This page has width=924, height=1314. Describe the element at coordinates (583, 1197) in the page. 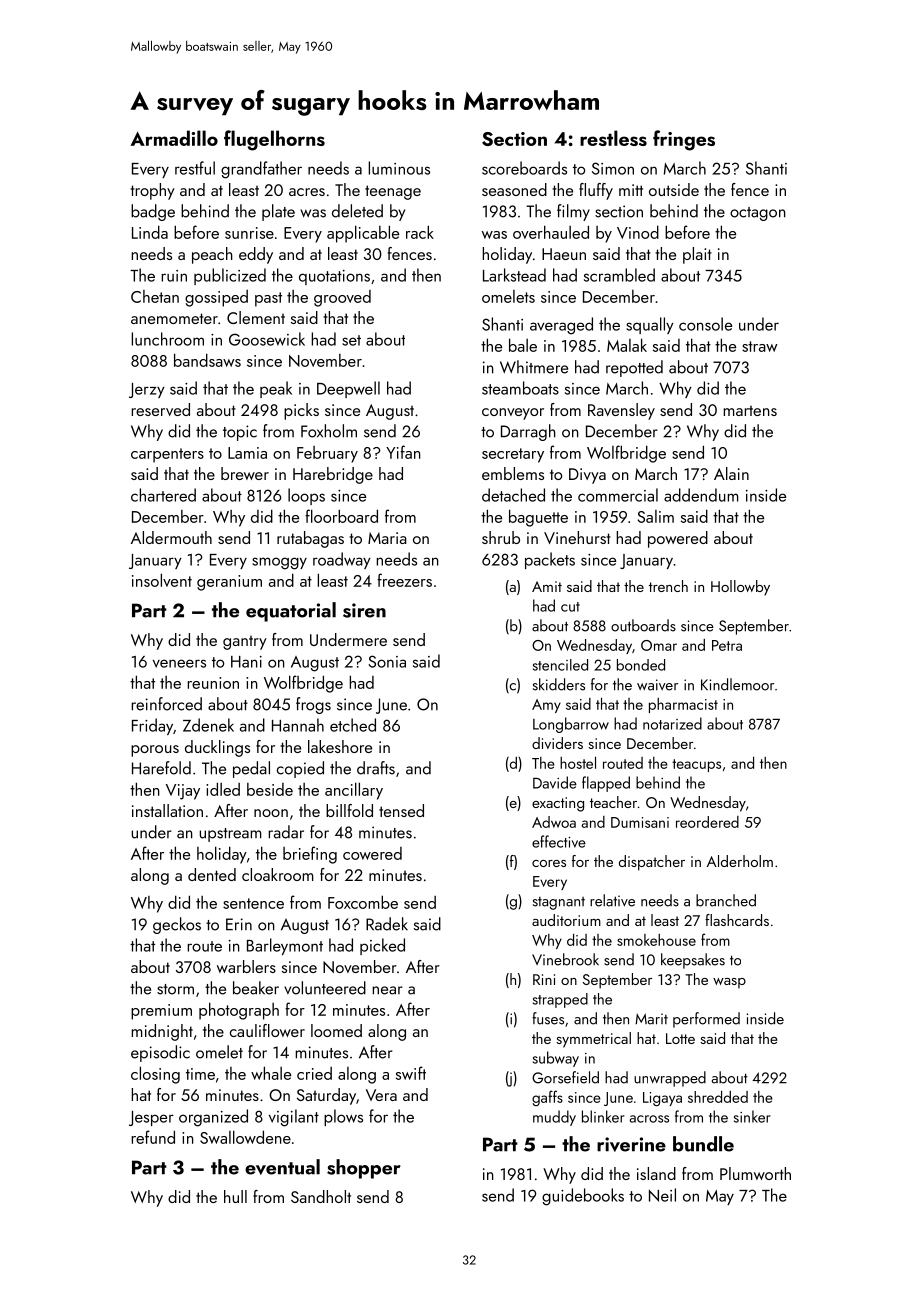

I see `guidebooks` at that location.
